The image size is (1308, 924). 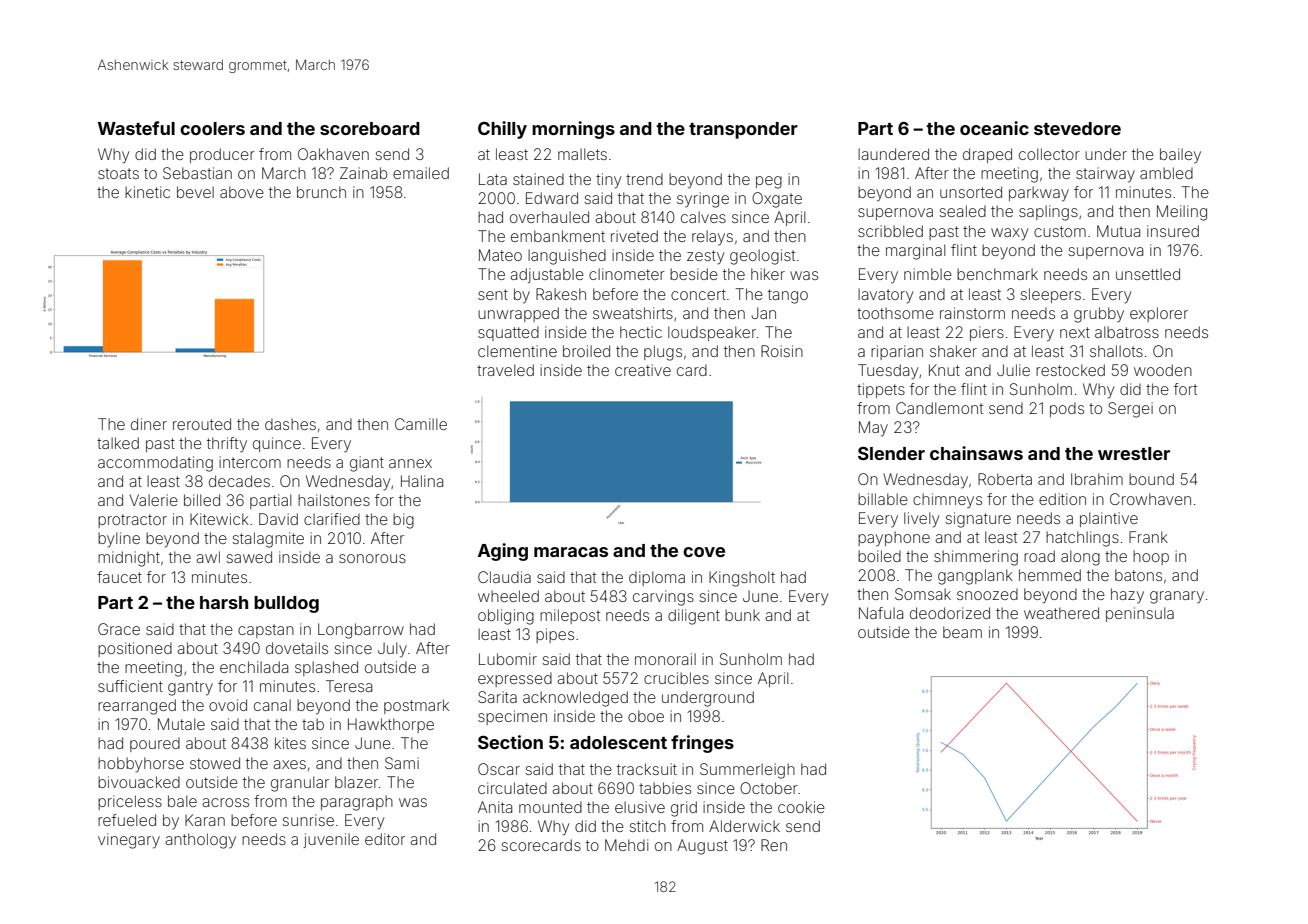 I want to click on unsorted, so click(x=971, y=192).
